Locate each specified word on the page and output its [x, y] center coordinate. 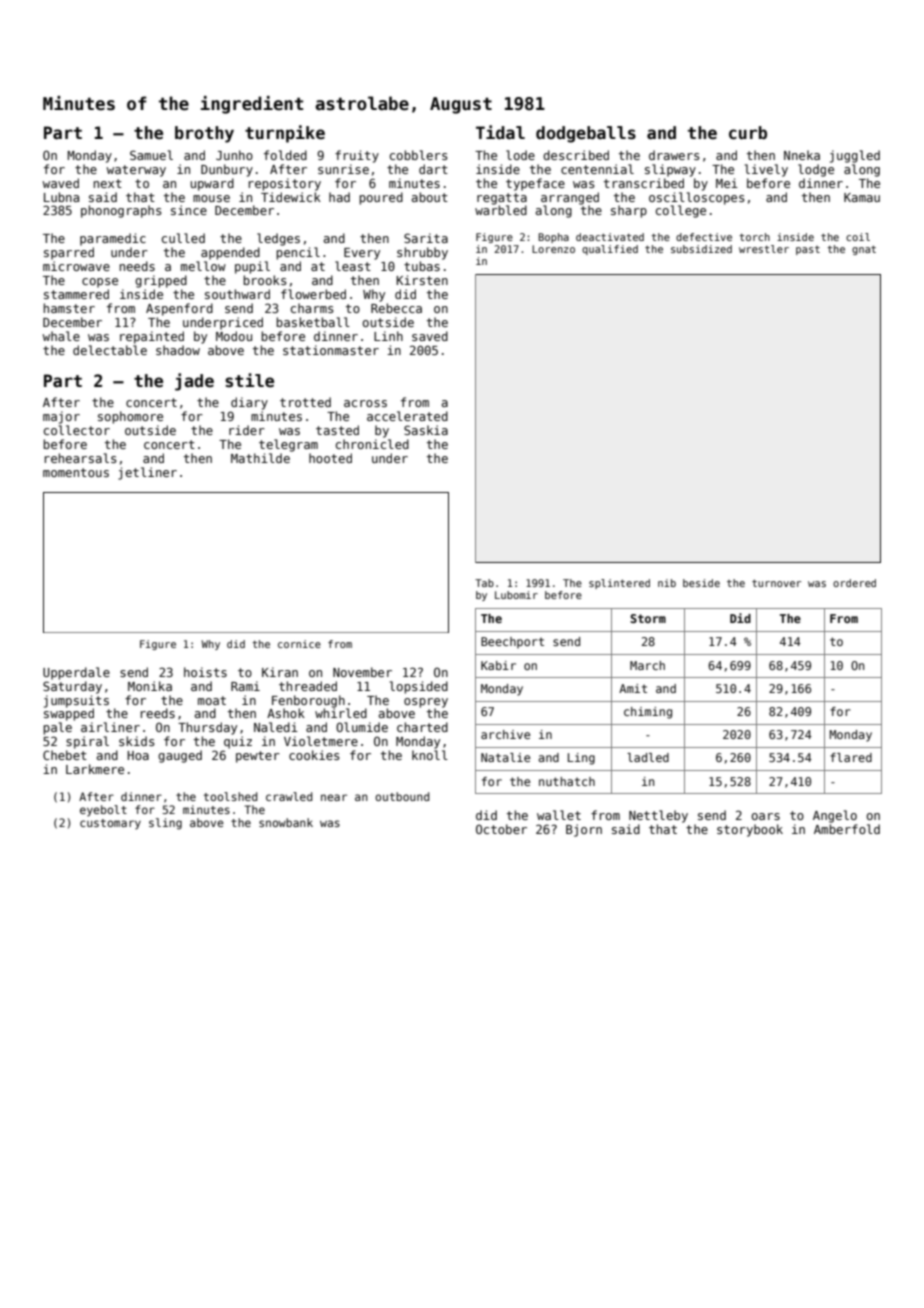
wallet [559, 815]
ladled [648, 757]
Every [362, 254]
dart [433, 169]
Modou [234, 336]
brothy [204, 134]
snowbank [286, 822]
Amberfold [847, 829]
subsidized [701, 249]
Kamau [862, 197]
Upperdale [76, 673]
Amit [633, 688]
